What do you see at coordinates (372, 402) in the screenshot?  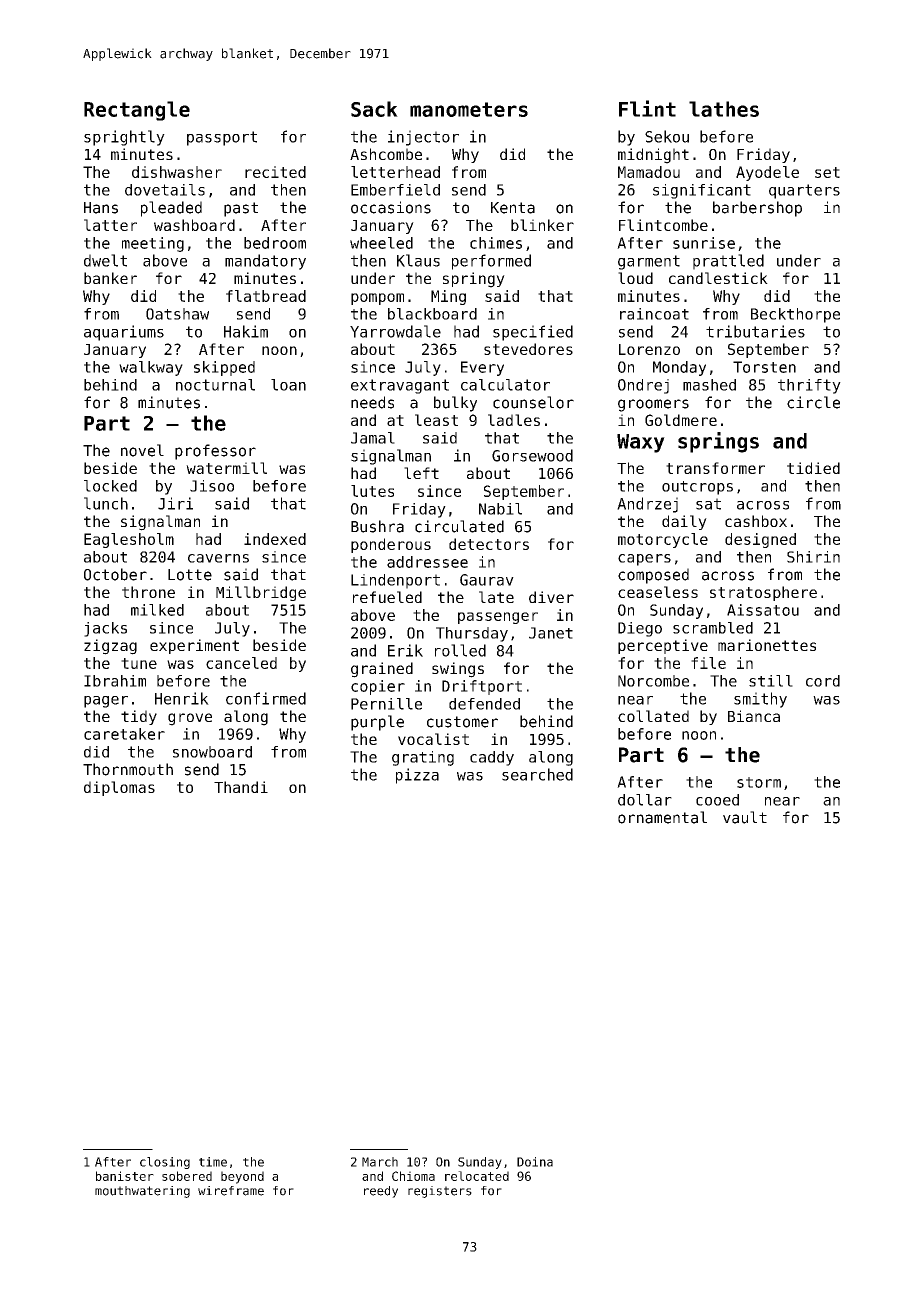 I see `needs` at bounding box center [372, 402].
